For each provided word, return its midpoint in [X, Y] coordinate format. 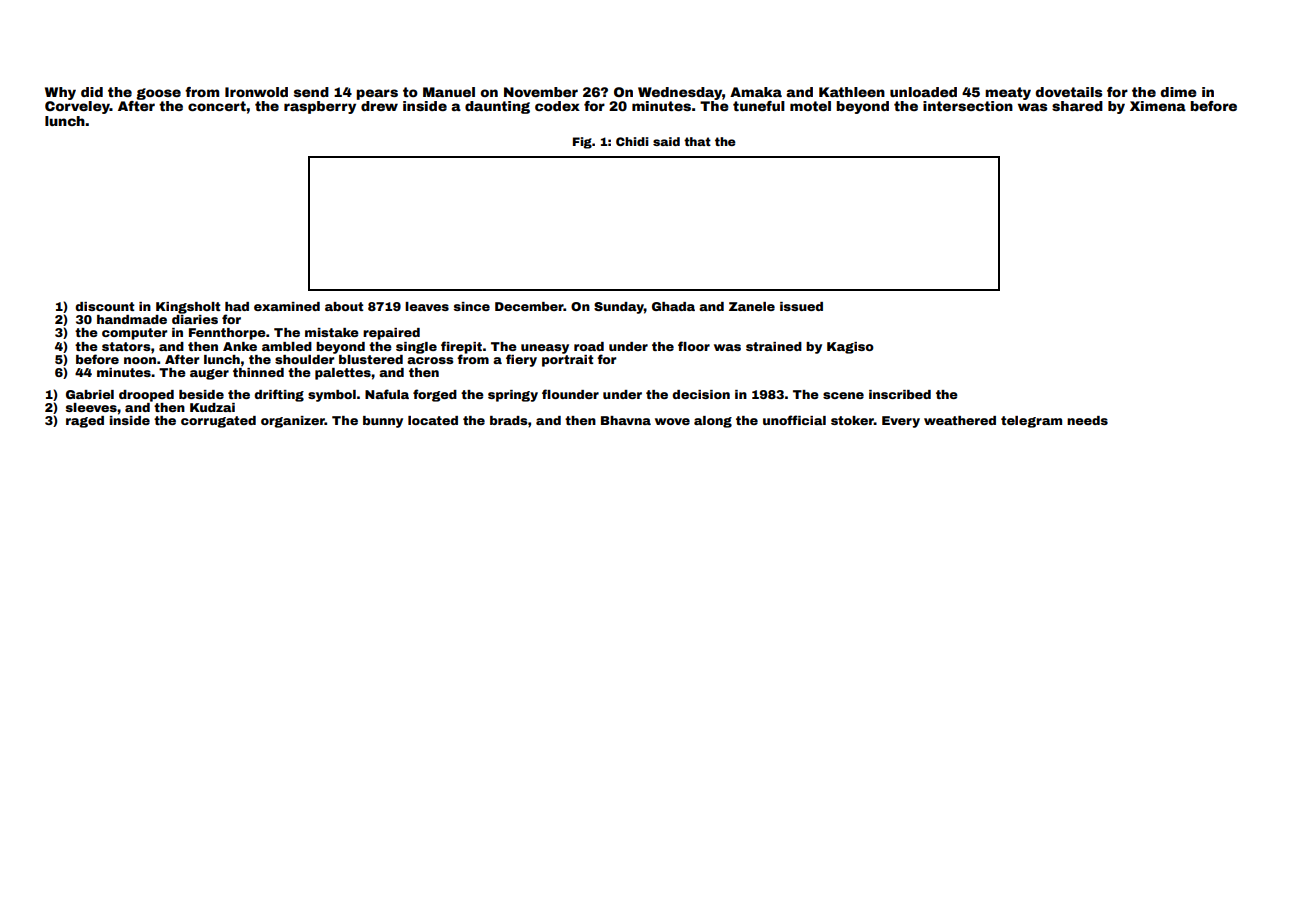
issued [801, 306]
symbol [332, 396]
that [697, 141]
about [344, 306]
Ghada [673, 306]
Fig [582, 143]
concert [217, 106]
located [433, 420]
